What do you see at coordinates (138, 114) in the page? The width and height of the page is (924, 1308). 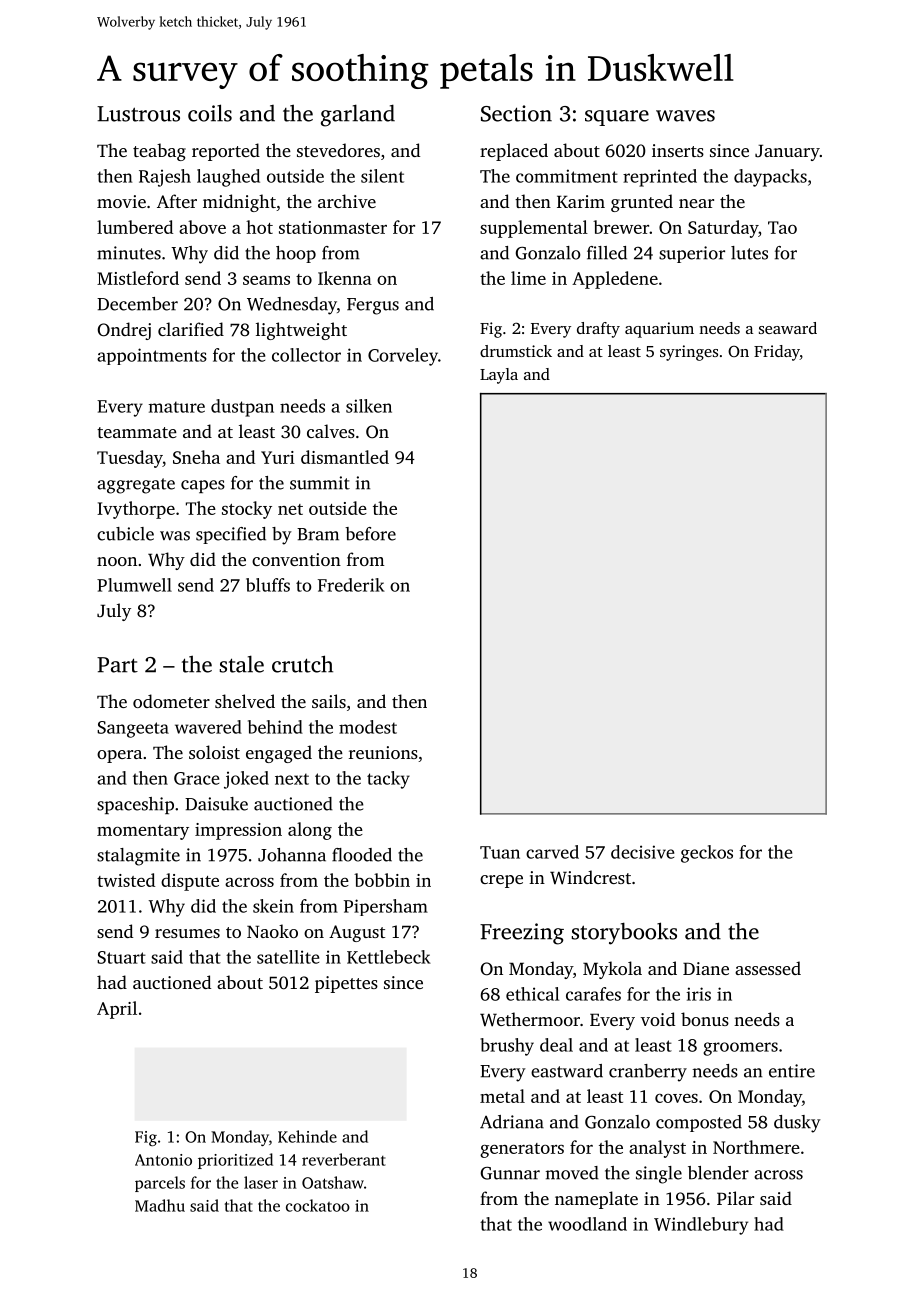 I see `Lustrous` at bounding box center [138, 114].
